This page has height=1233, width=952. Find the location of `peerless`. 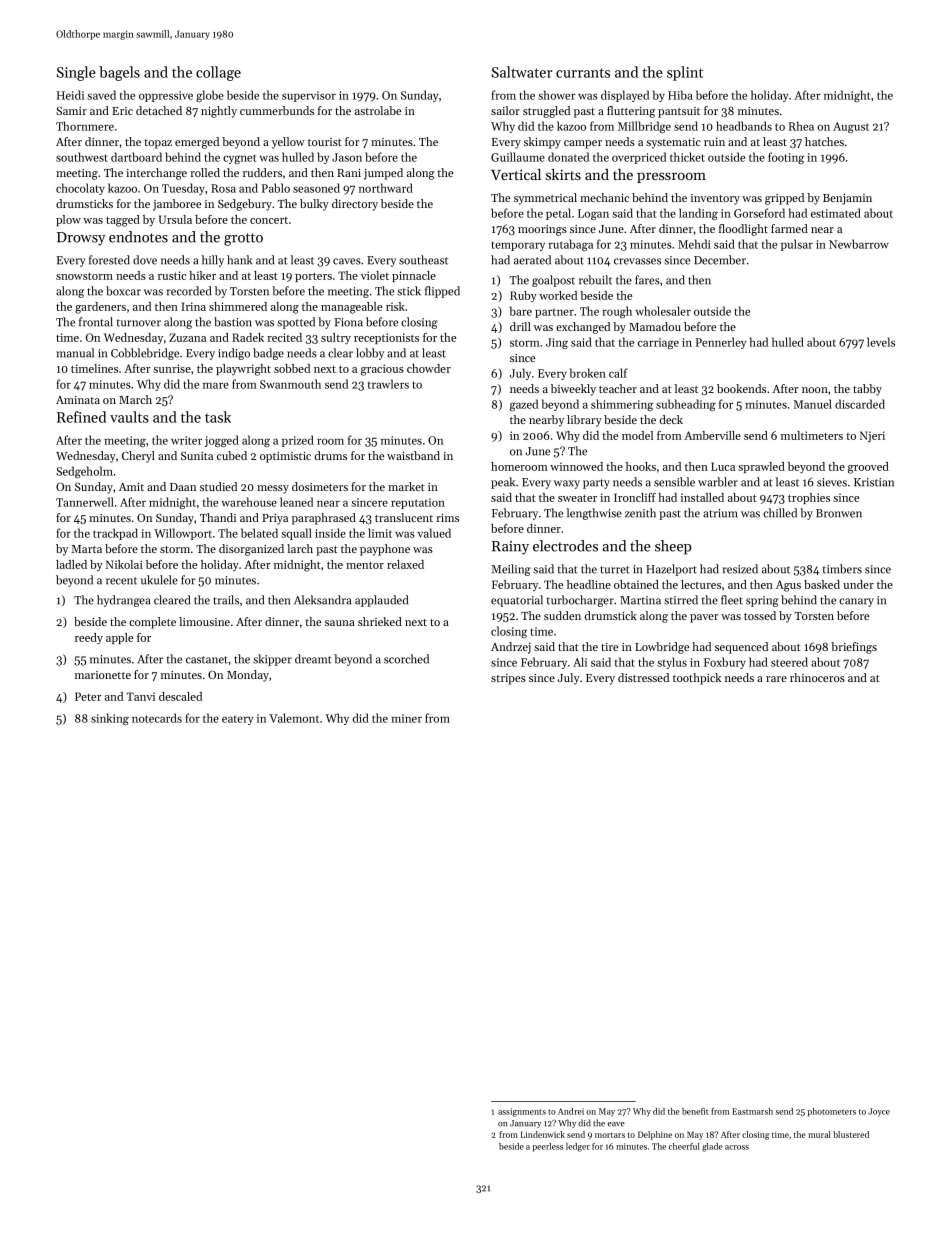

peerless is located at coordinates (547, 1147).
